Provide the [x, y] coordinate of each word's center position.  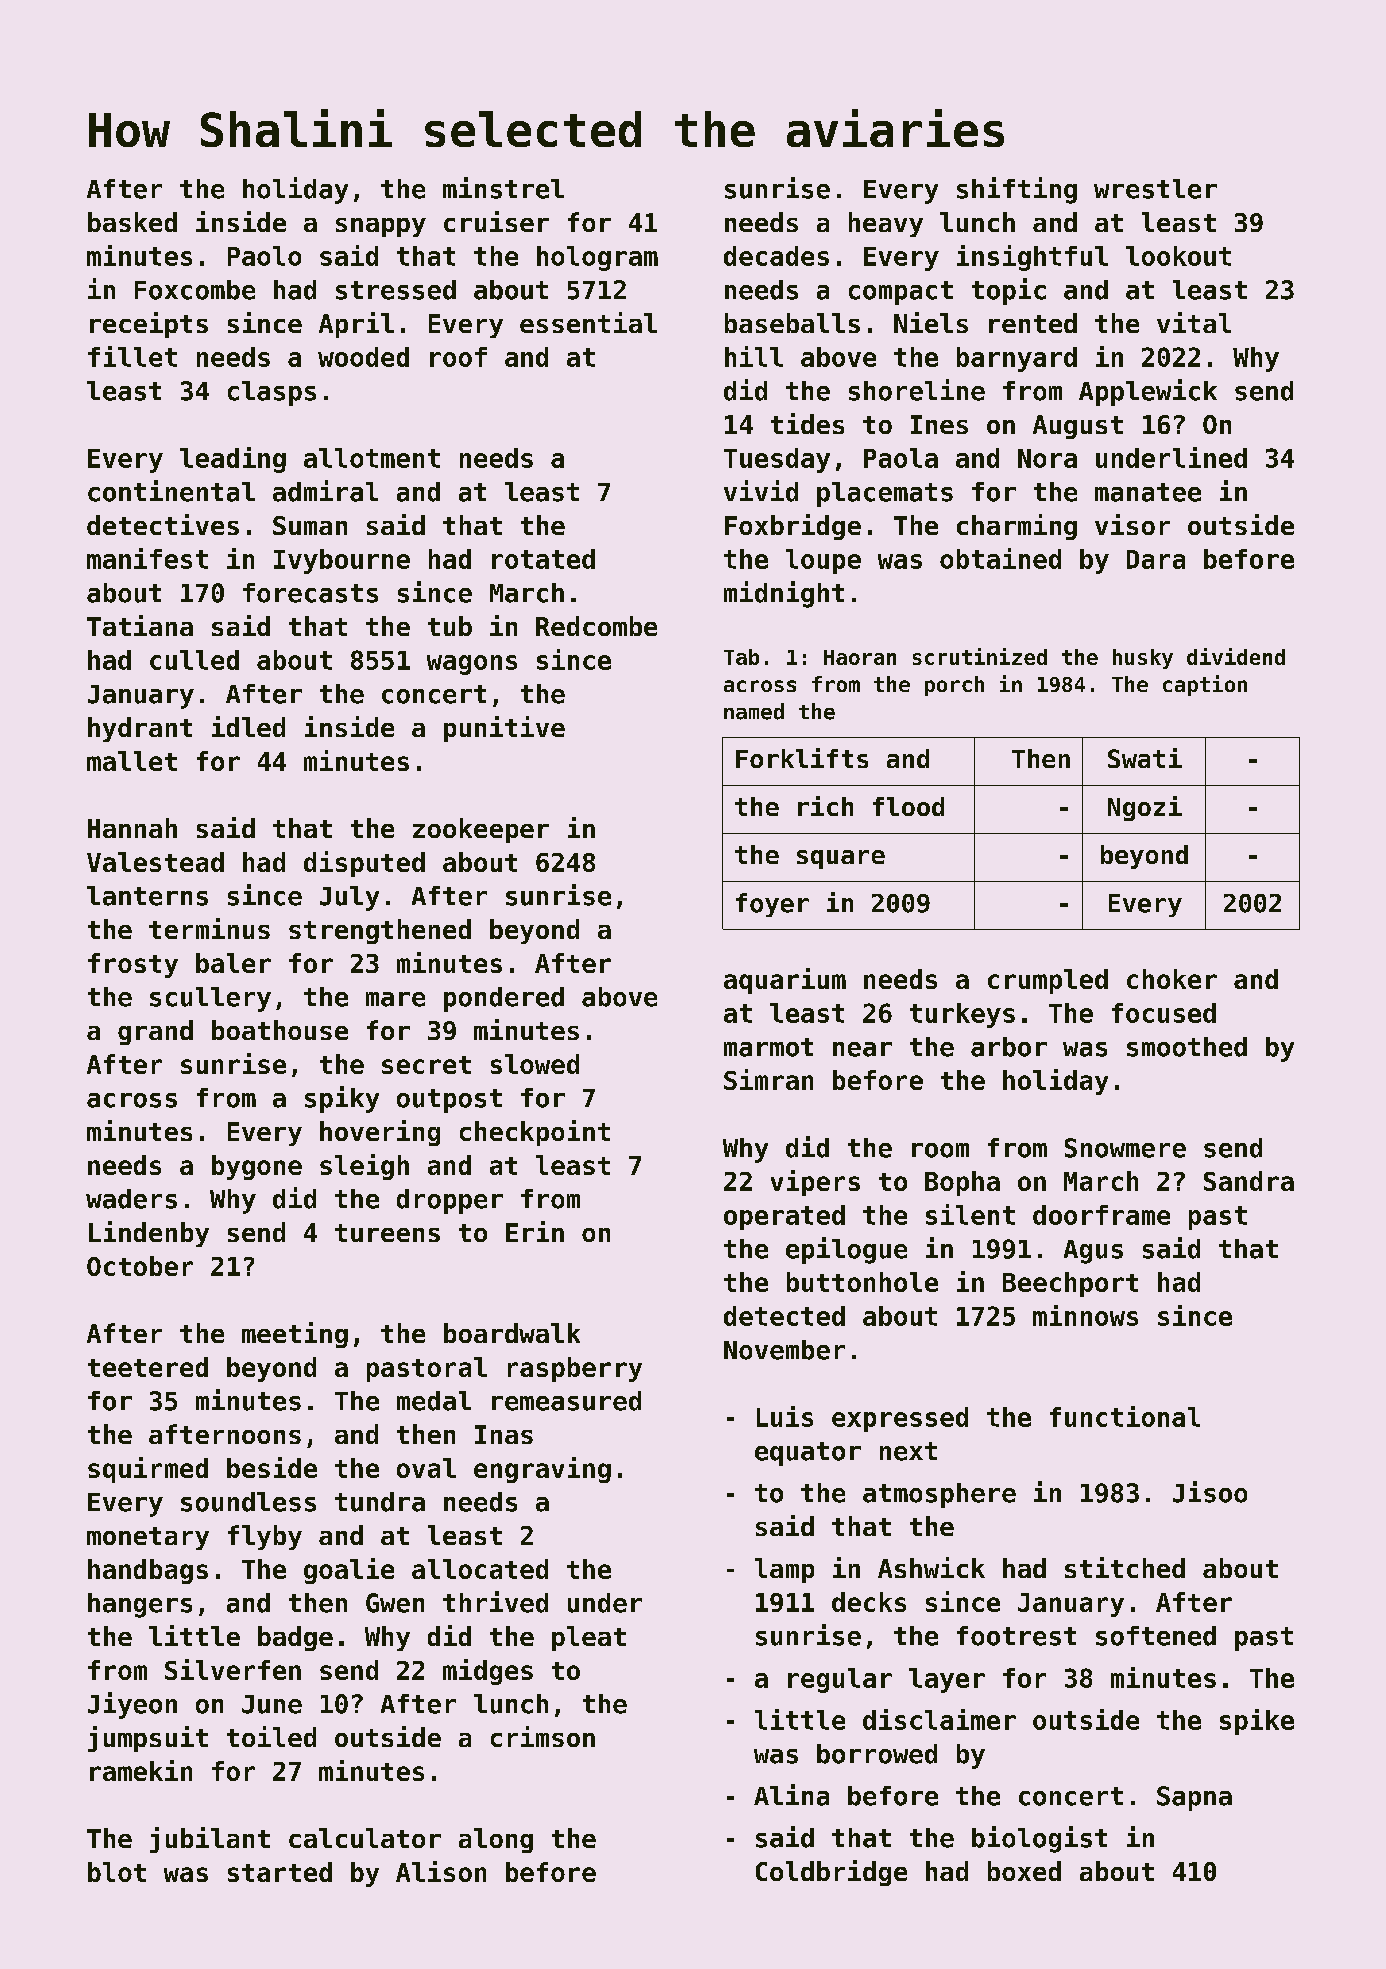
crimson [543, 1736]
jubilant [210, 1840]
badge [295, 1638]
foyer [772, 905]
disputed [364, 864]
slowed [535, 1064]
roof [458, 357]
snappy [381, 227]
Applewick [1148, 392]
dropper [450, 1201]
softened [1156, 1636]
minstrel [503, 188]
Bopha [962, 1183]
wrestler [1155, 189]
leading [233, 460]
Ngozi [1145, 808]
